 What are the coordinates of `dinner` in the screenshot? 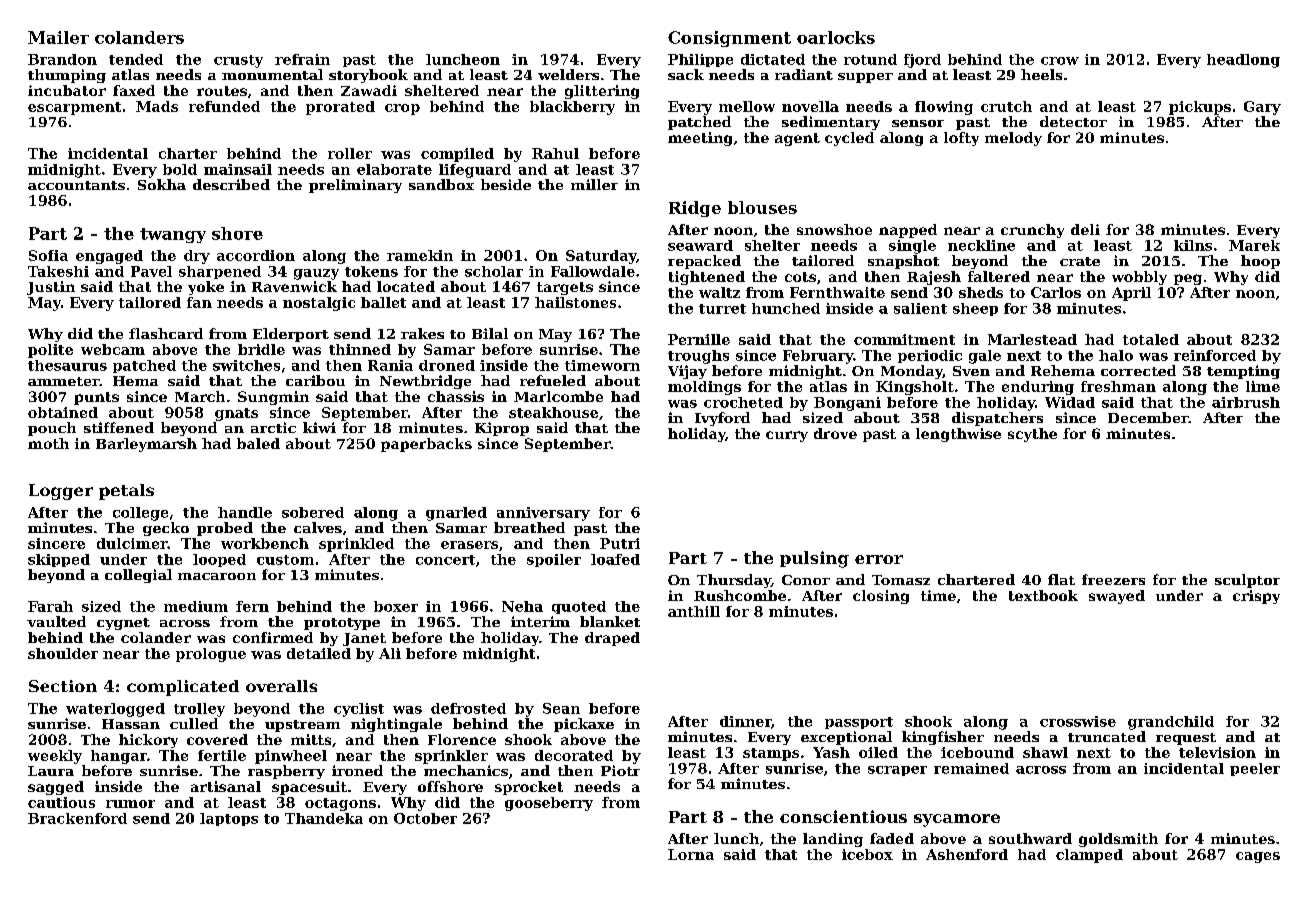 It's located at (746, 722).
